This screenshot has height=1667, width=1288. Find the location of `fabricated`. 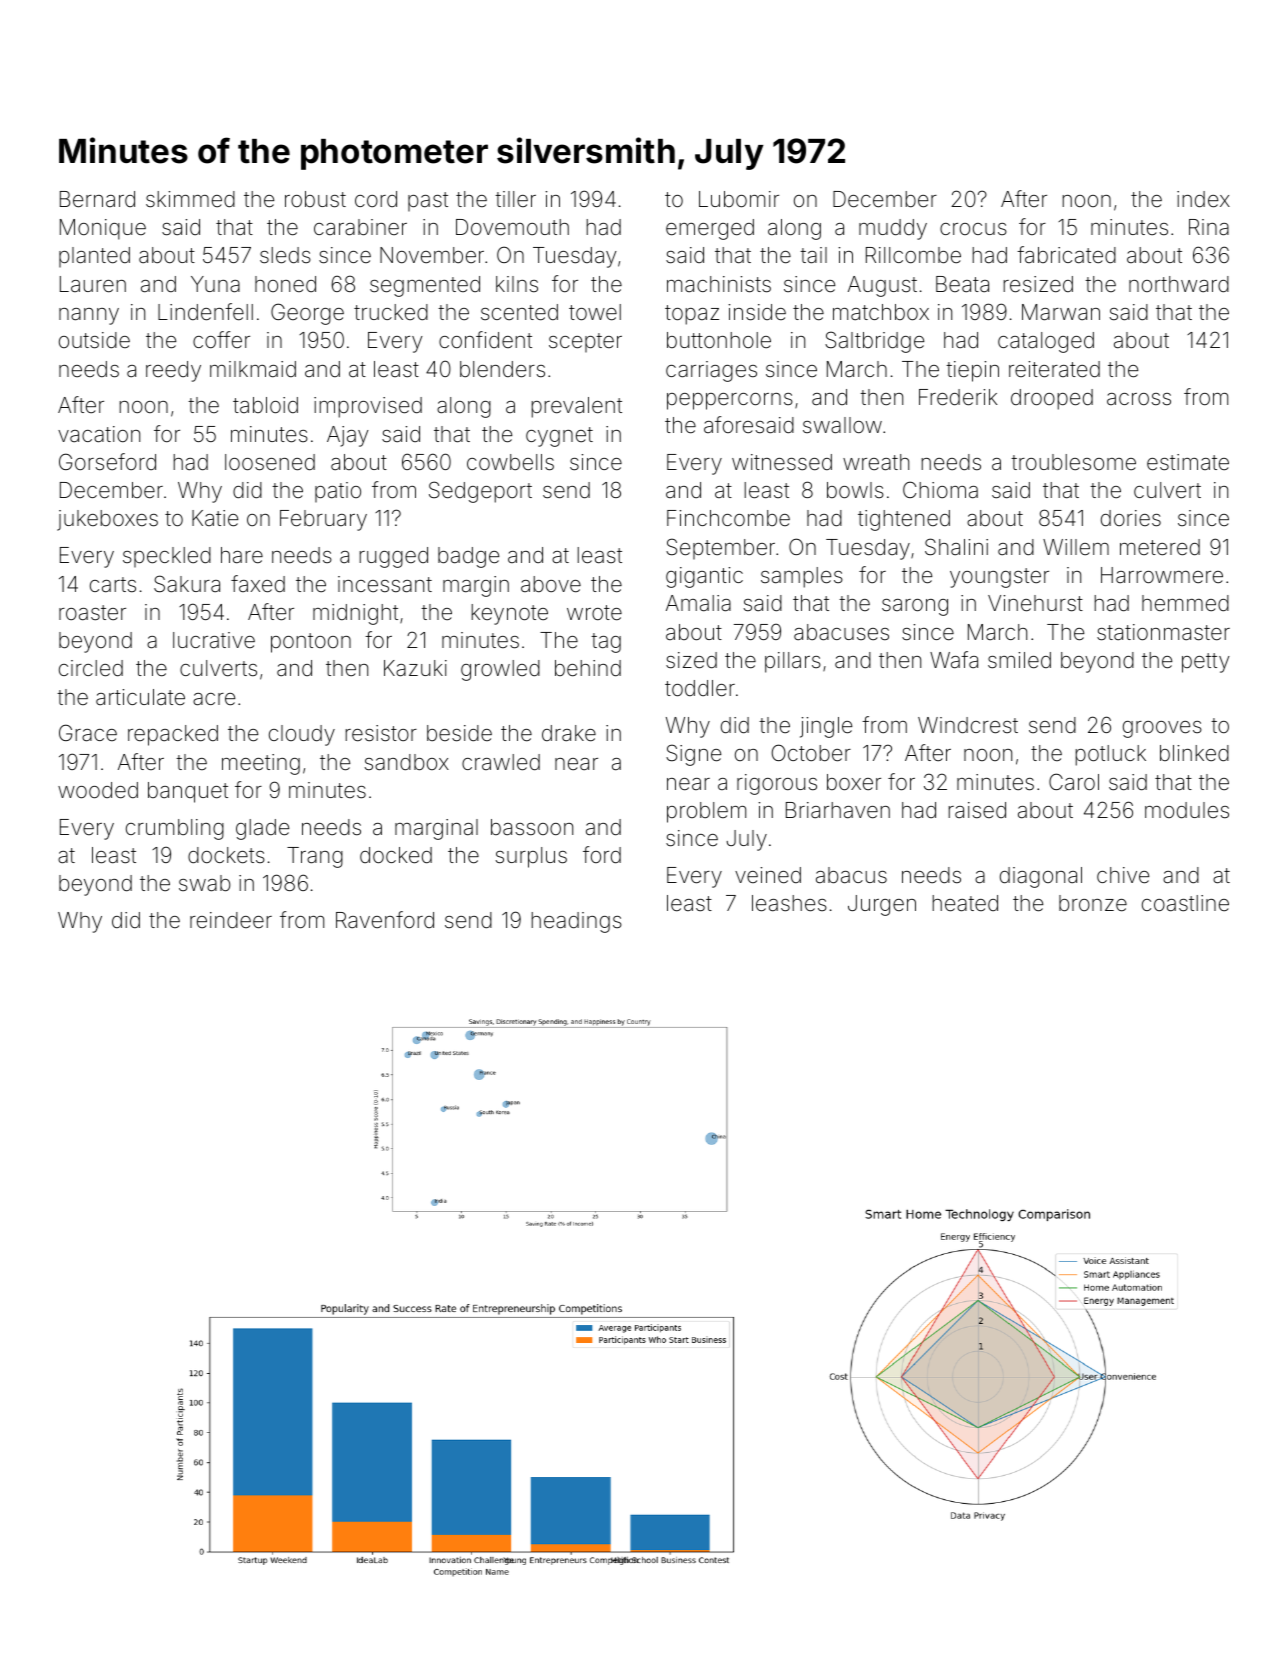

fabricated is located at coordinates (1066, 255).
